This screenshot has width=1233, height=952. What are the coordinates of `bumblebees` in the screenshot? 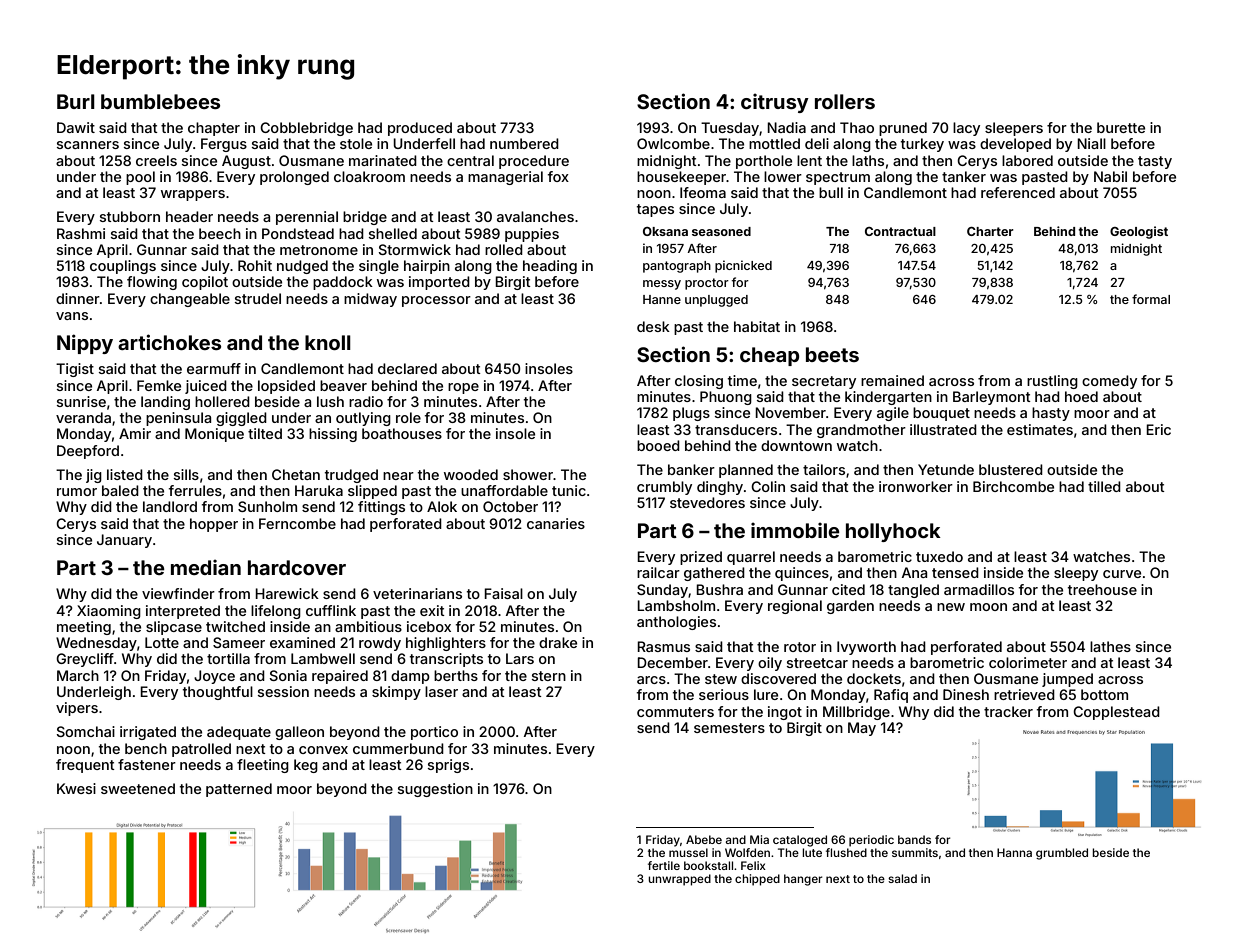 It's located at (160, 101).
